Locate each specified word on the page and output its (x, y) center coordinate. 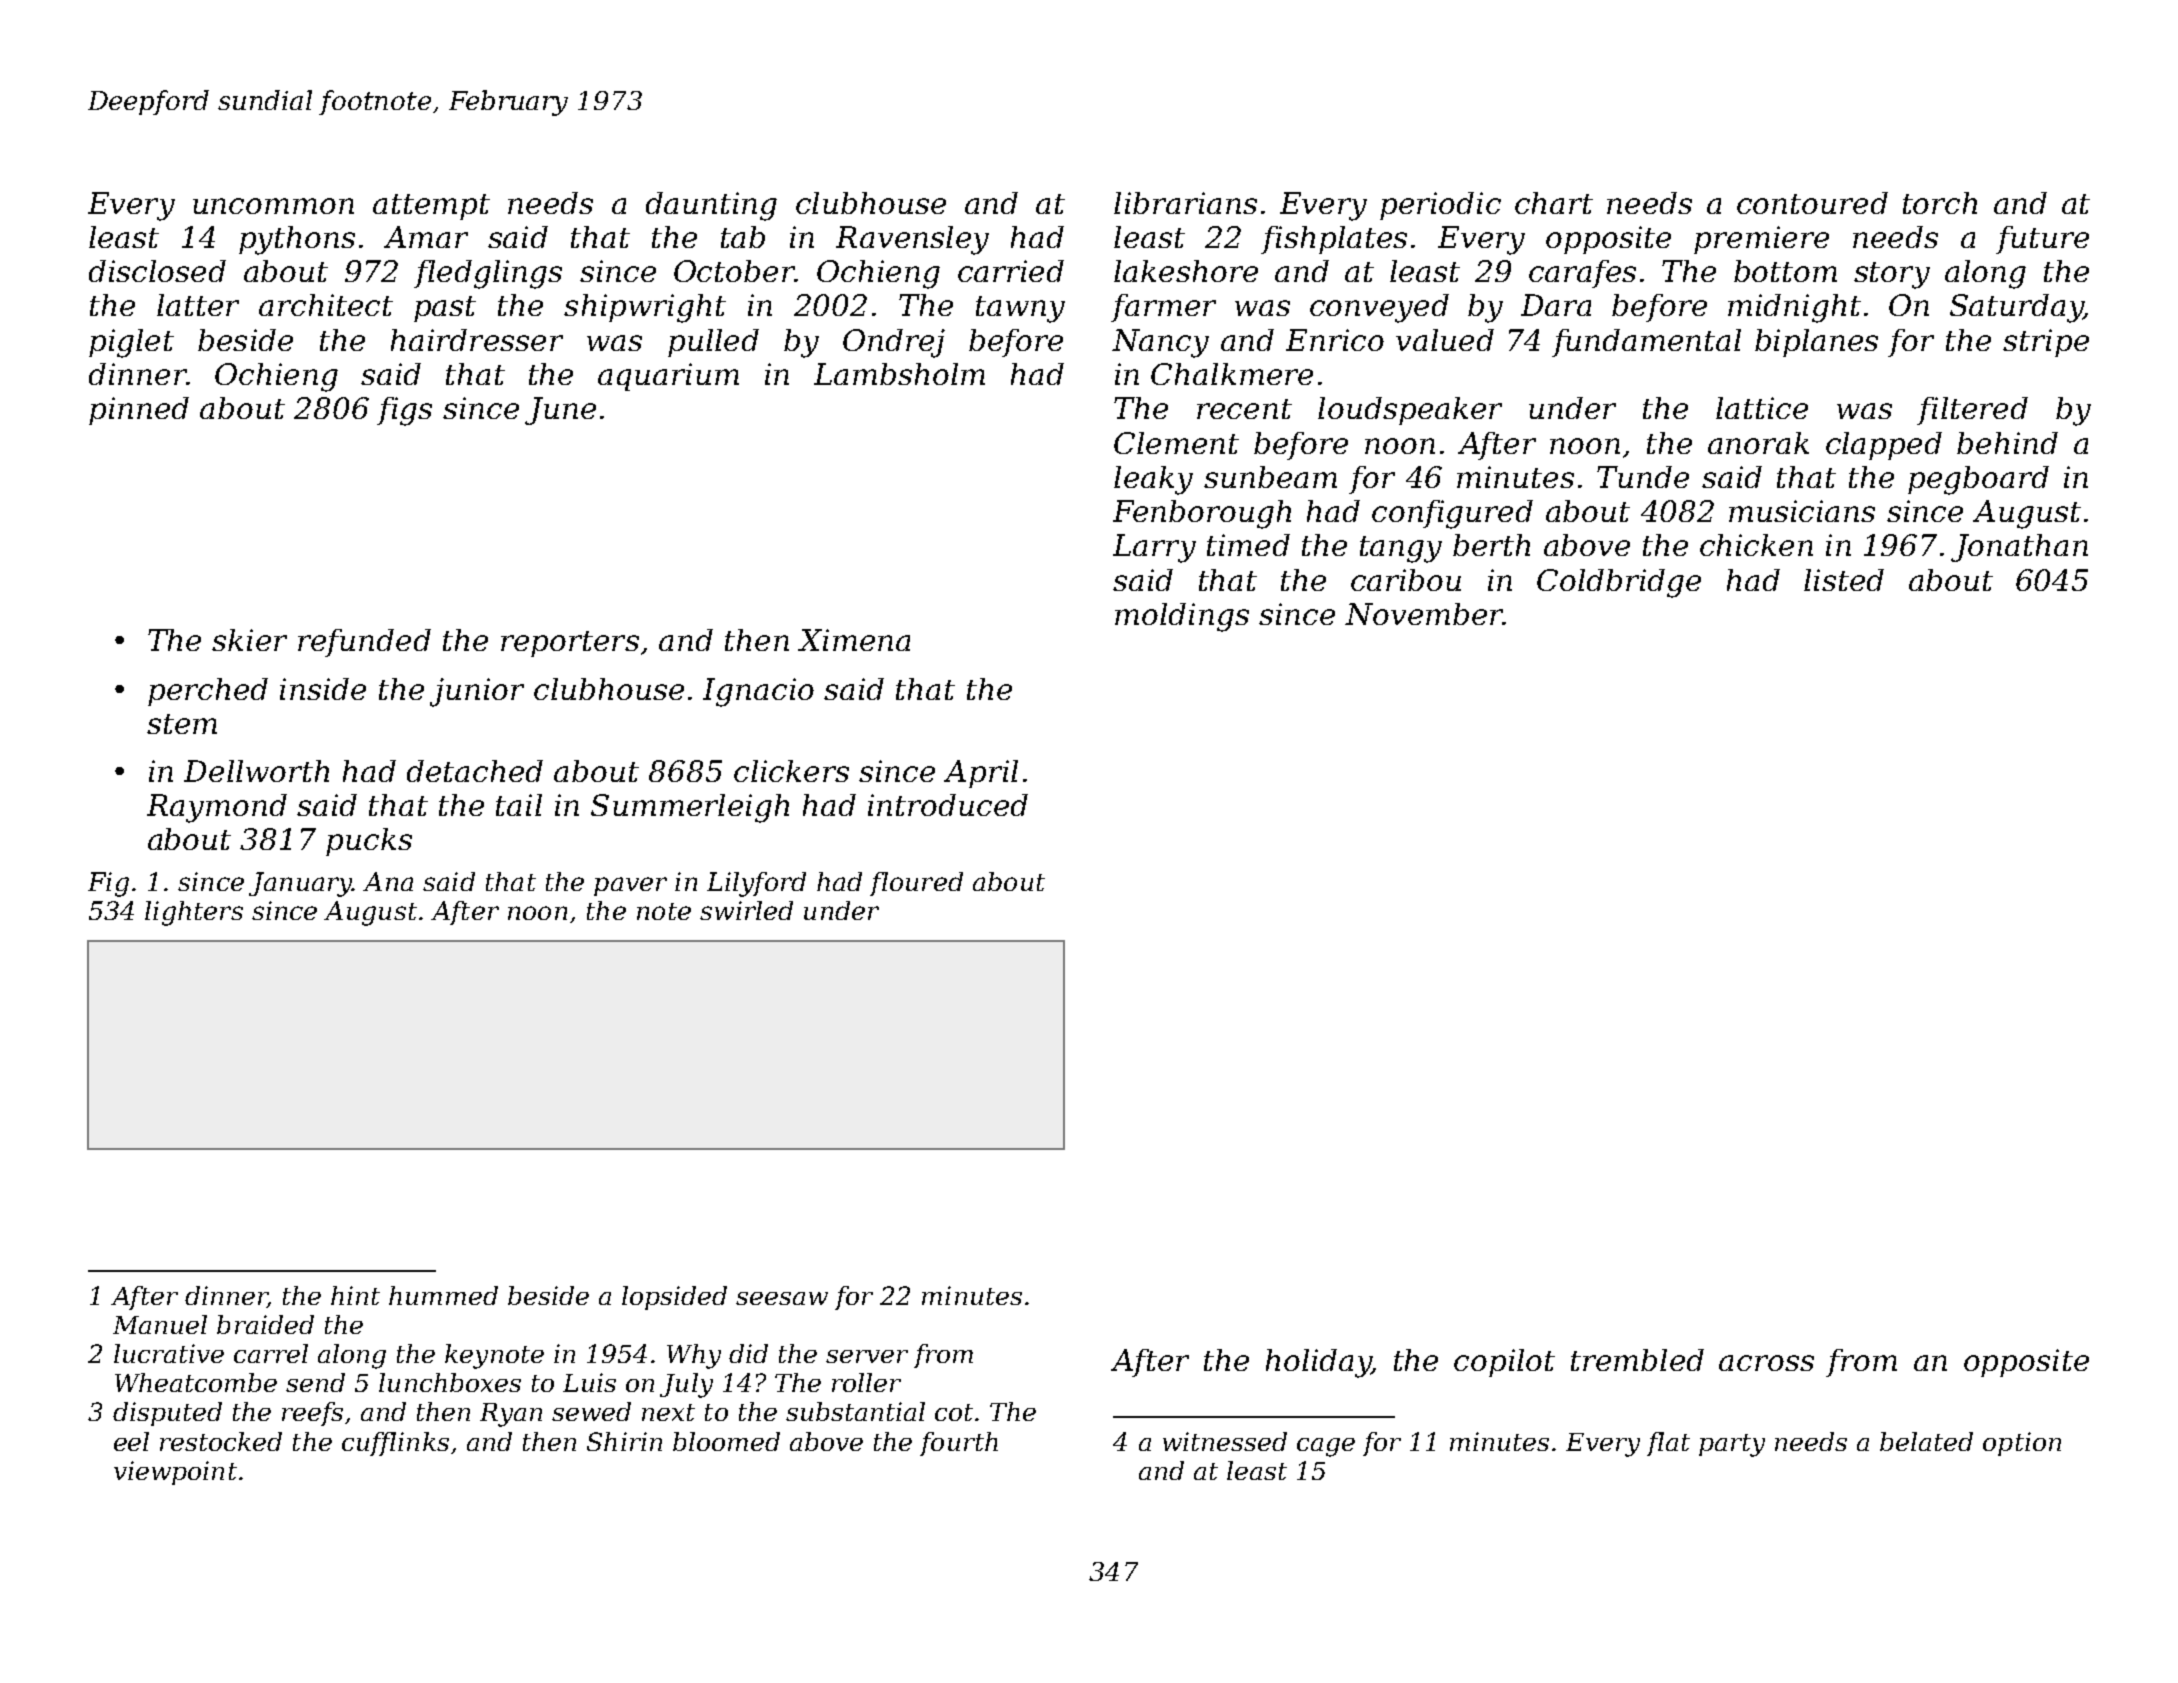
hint (355, 1295)
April (981, 774)
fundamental (1646, 343)
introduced (948, 805)
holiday (1318, 1363)
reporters (570, 644)
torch (1940, 203)
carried (1011, 271)
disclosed (157, 271)
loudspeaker (1410, 411)
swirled (746, 910)
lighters (194, 913)
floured (916, 884)
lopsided (674, 1298)
